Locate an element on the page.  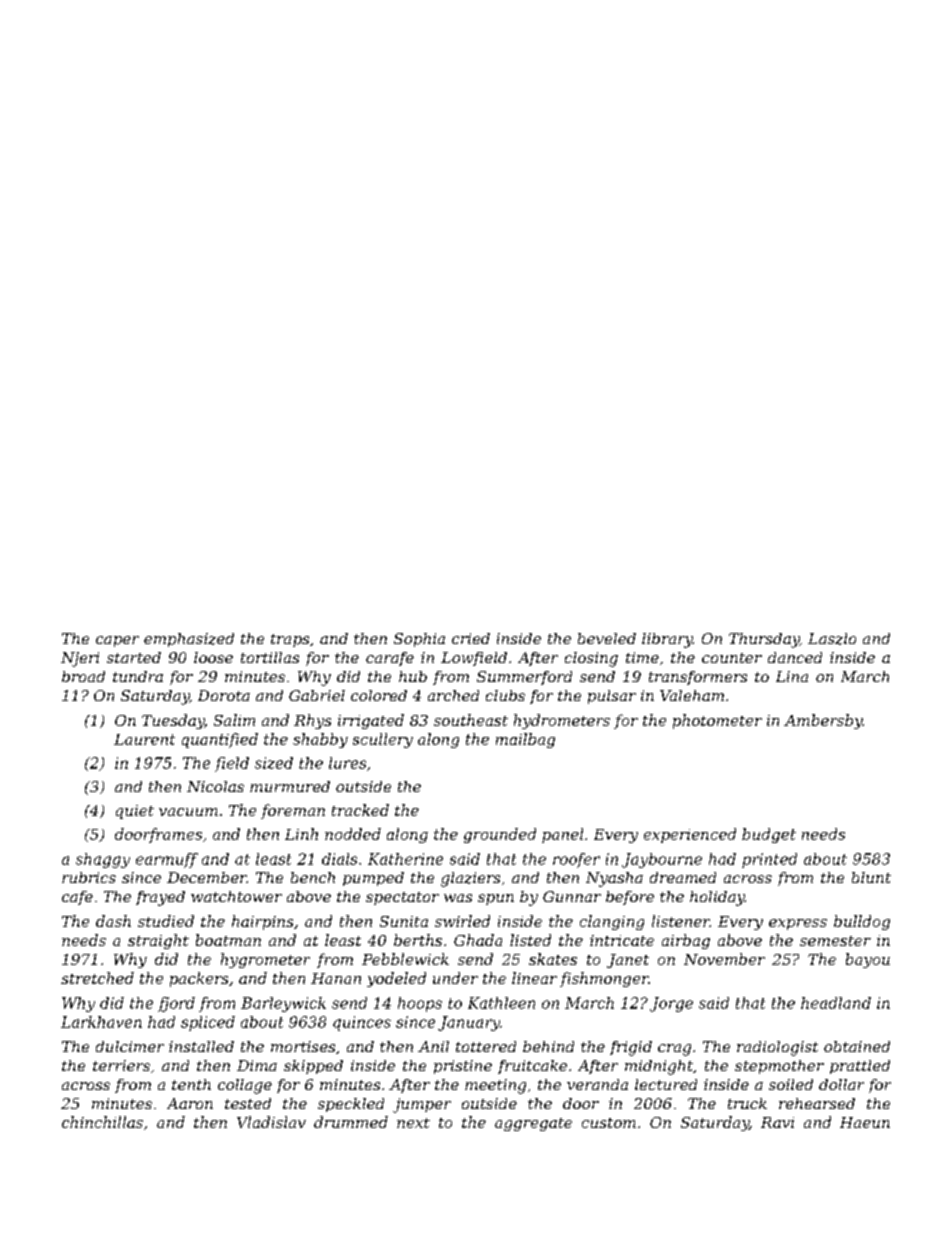
loose is located at coordinates (213, 657).
